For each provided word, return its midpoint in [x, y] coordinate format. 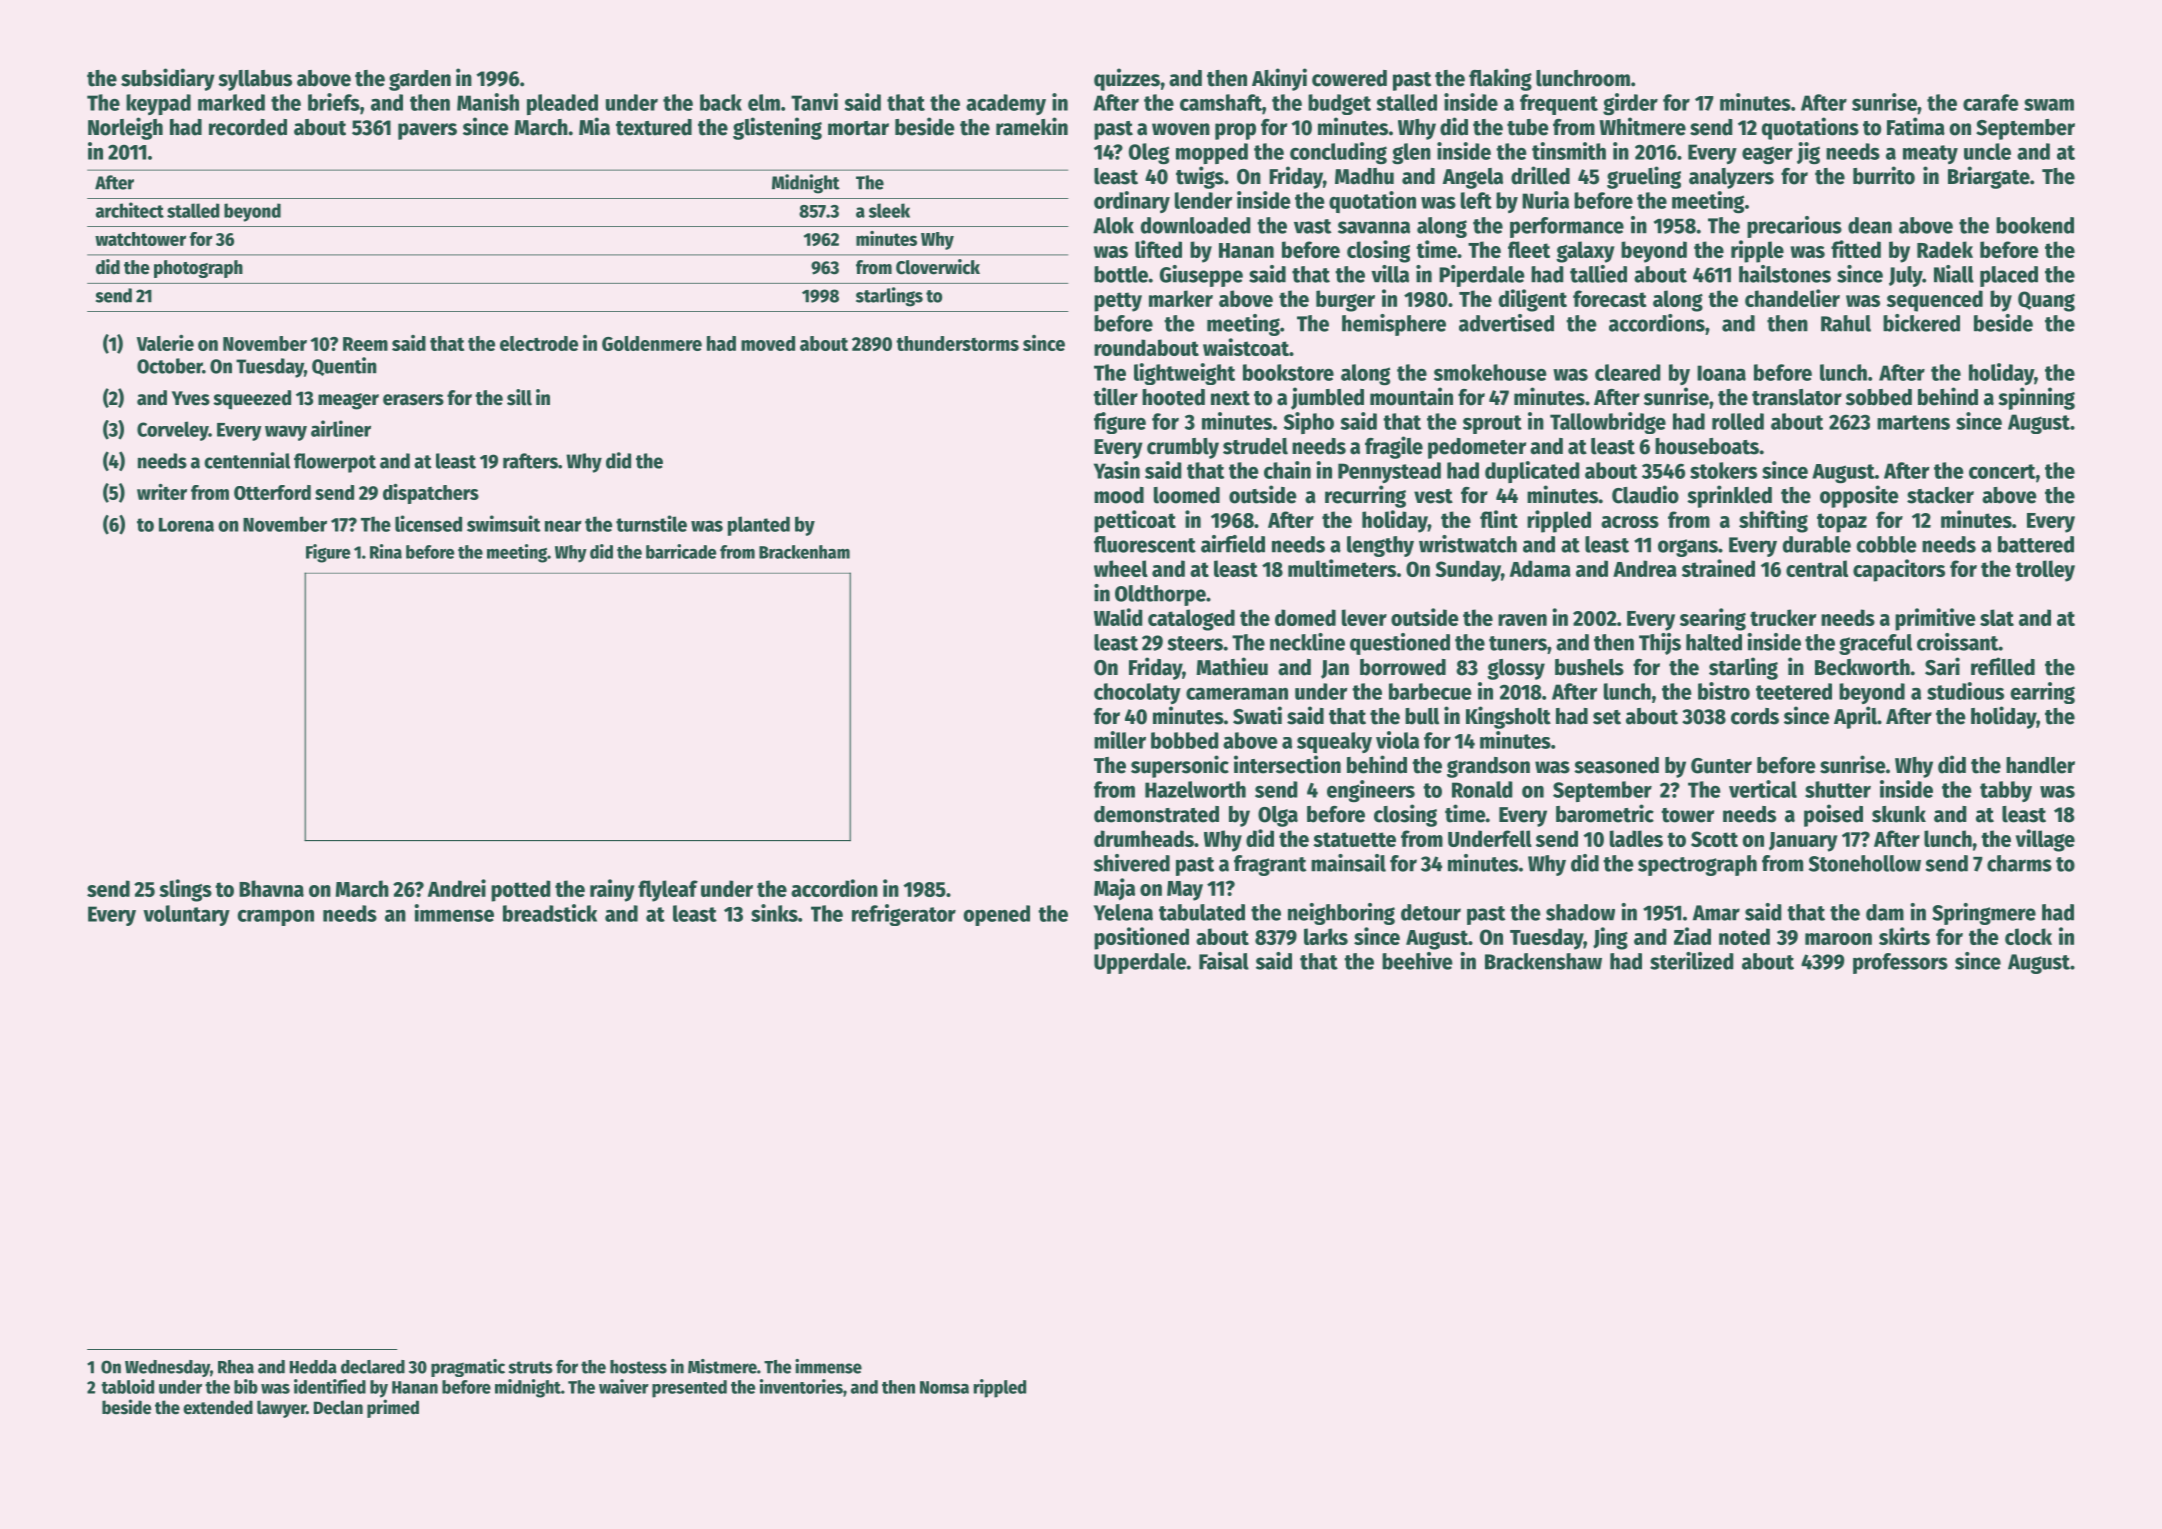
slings [185, 890]
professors [1900, 963]
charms [2019, 863]
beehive [1417, 961]
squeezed [252, 400]
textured [654, 127]
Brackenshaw [1543, 961]
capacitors [1899, 570]
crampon [276, 918]
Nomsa [944, 1387]
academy [1006, 104]
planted [759, 526]
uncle [1987, 151]
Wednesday [167, 1368]
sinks [774, 913]
